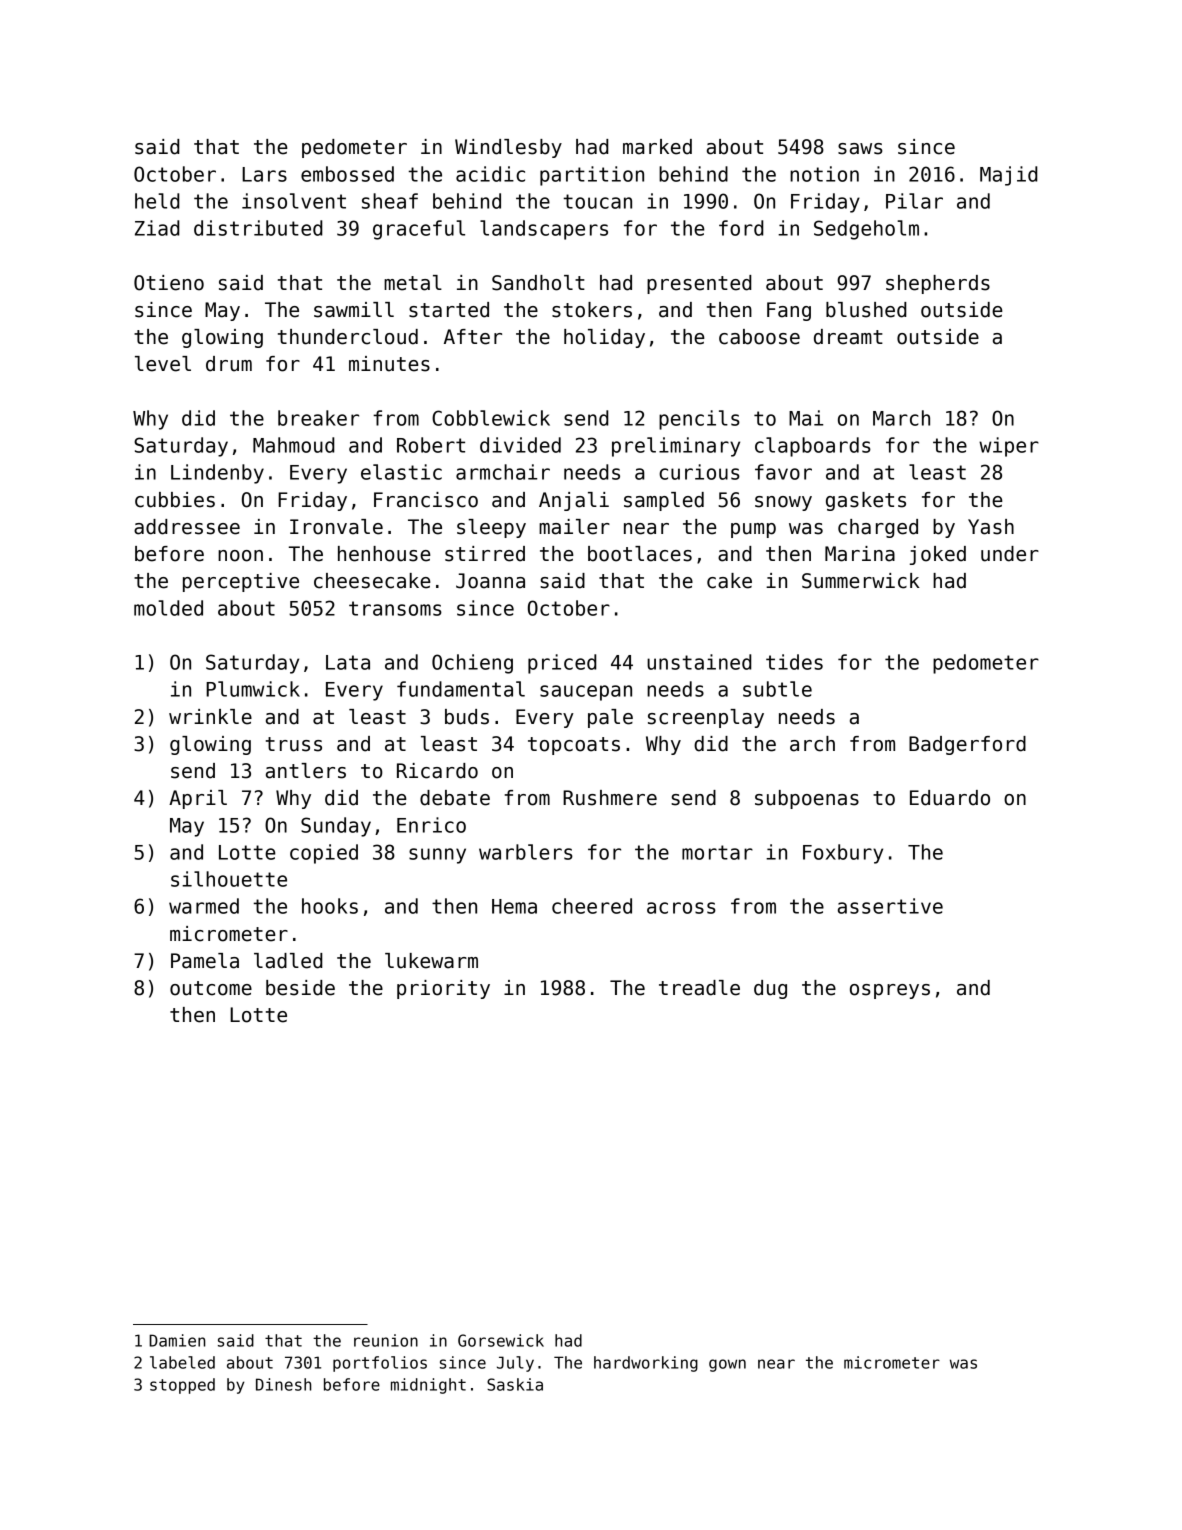 This screenshot has width=1182, height=1530. I want to click on dug, so click(770, 989).
